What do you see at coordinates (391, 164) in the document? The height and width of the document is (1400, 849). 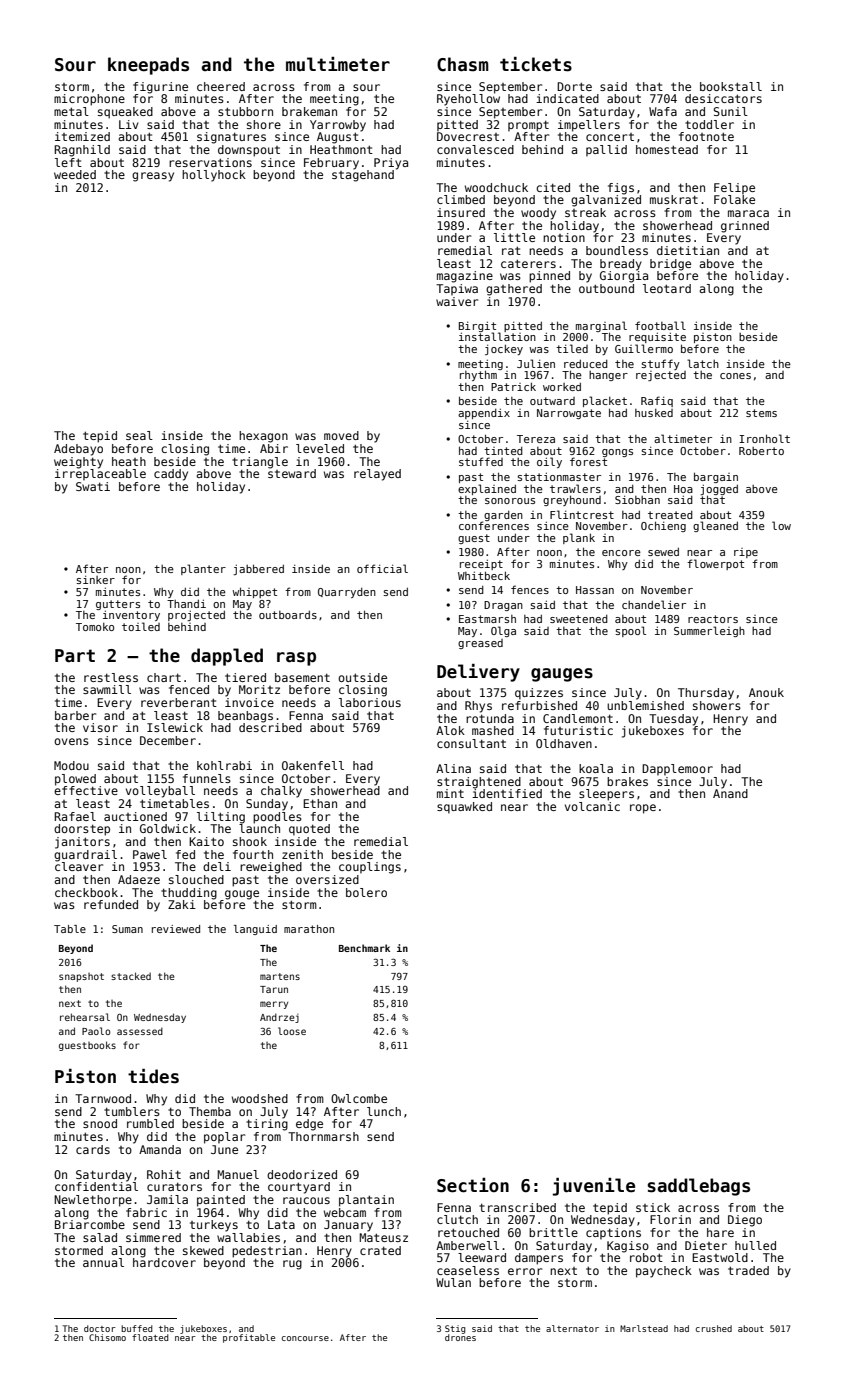 I see `Priya` at bounding box center [391, 164].
